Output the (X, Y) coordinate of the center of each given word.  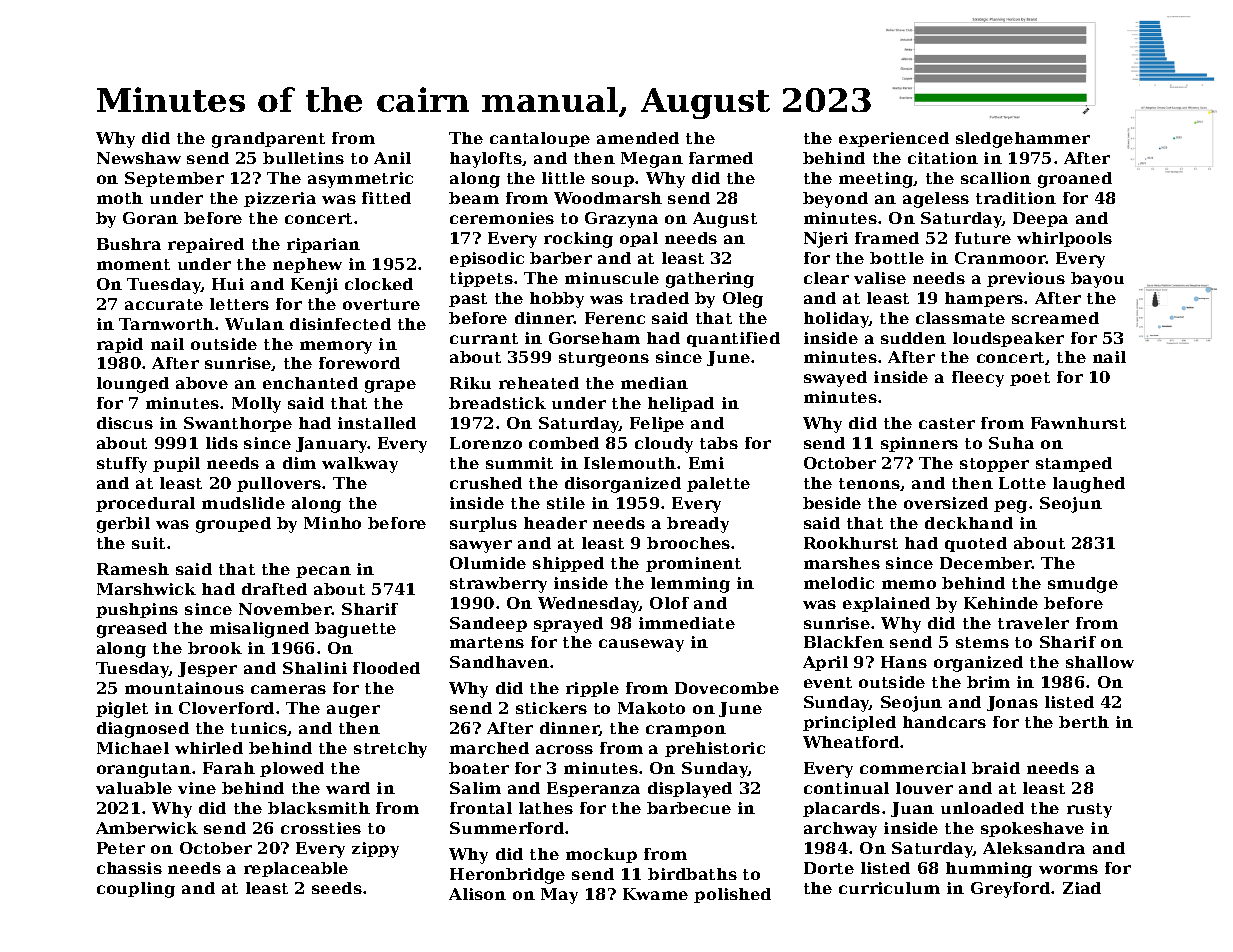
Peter (121, 848)
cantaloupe (540, 139)
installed (377, 423)
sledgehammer (1023, 140)
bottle (897, 258)
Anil (392, 158)
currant (484, 338)
